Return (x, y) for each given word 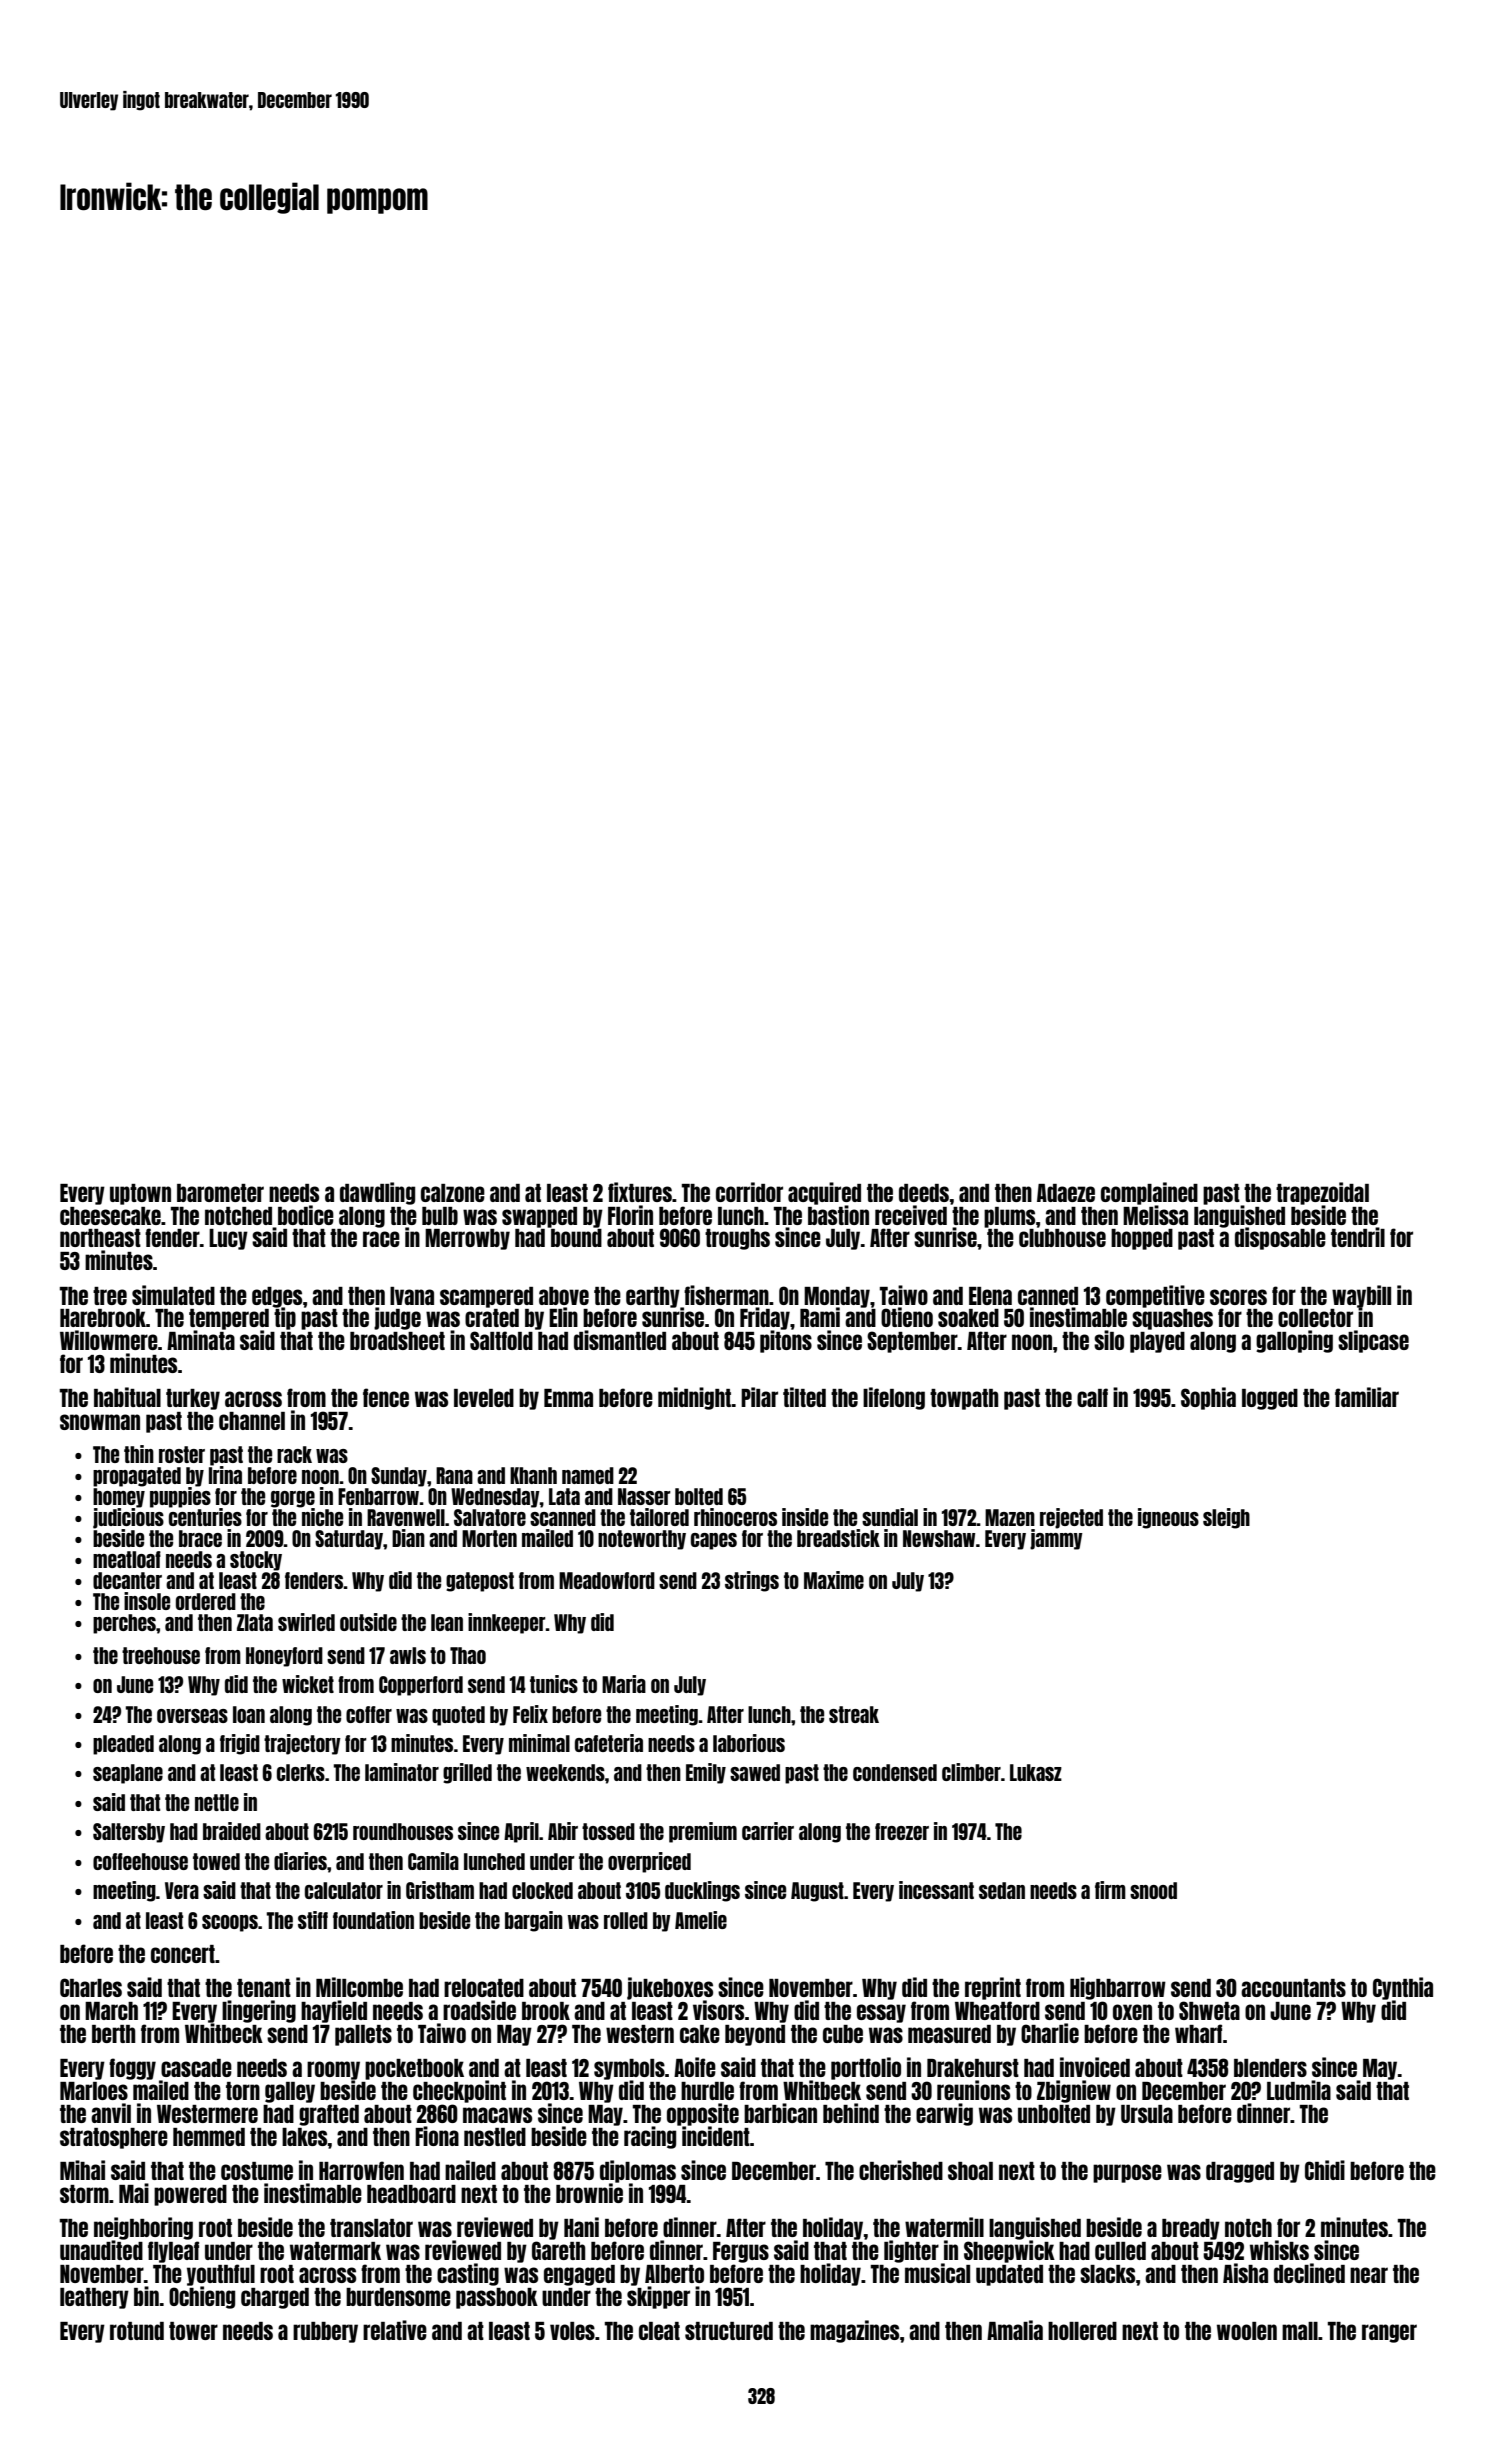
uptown (140, 1194)
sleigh (1226, 1518)
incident (716, 2136)
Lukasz (1036, 1772)
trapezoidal (1322, 1193)
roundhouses (403, 1831)
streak (854, 1714)
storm (84, 2194)
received (911, 1215)
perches (124, 1624)
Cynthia (1403, 1988)
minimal (539, 1743)
